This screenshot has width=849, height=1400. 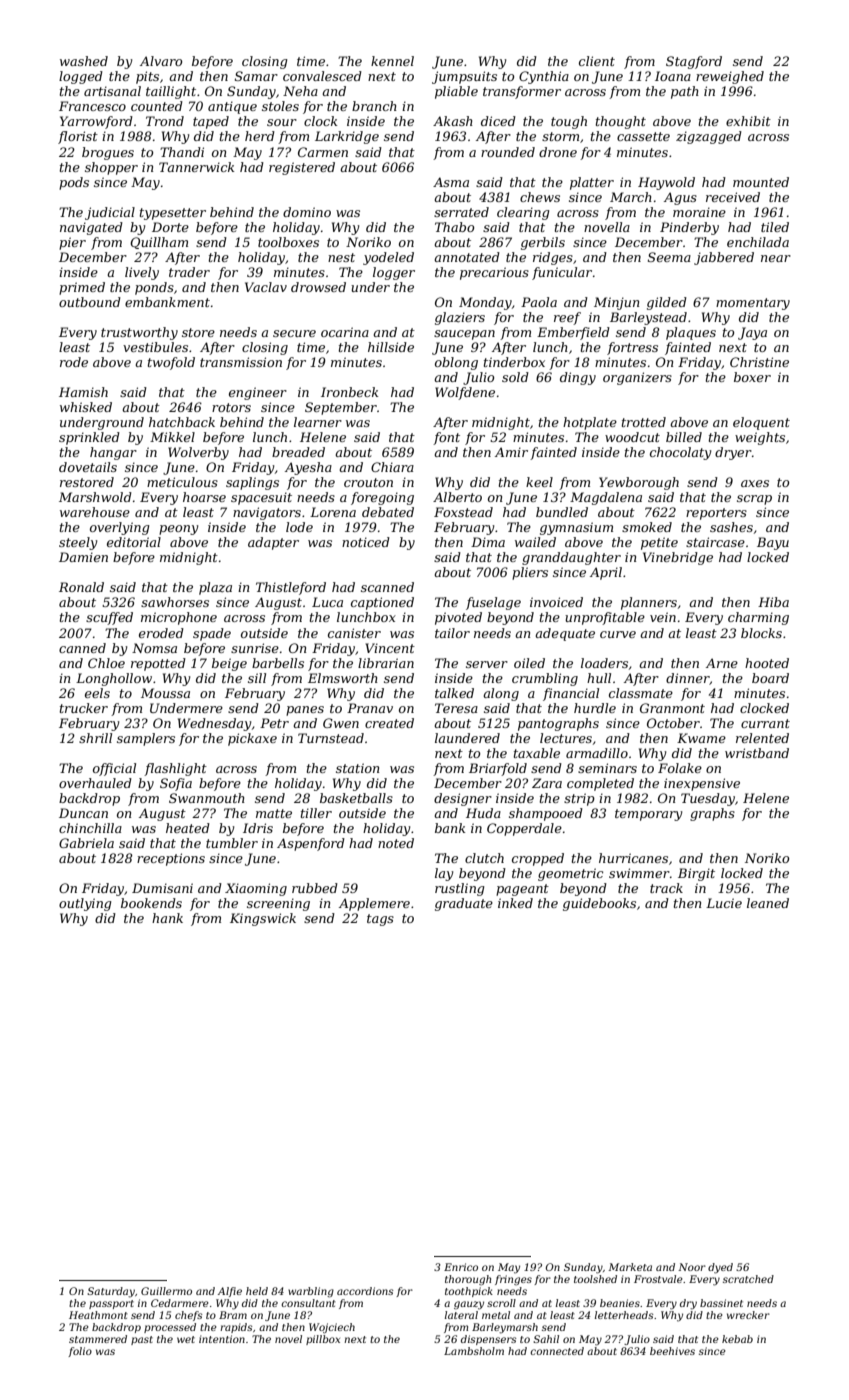 What do you see at coordinates (167, 918) in the screenshot?
I see `hank` at bounding box center [167, 918].
